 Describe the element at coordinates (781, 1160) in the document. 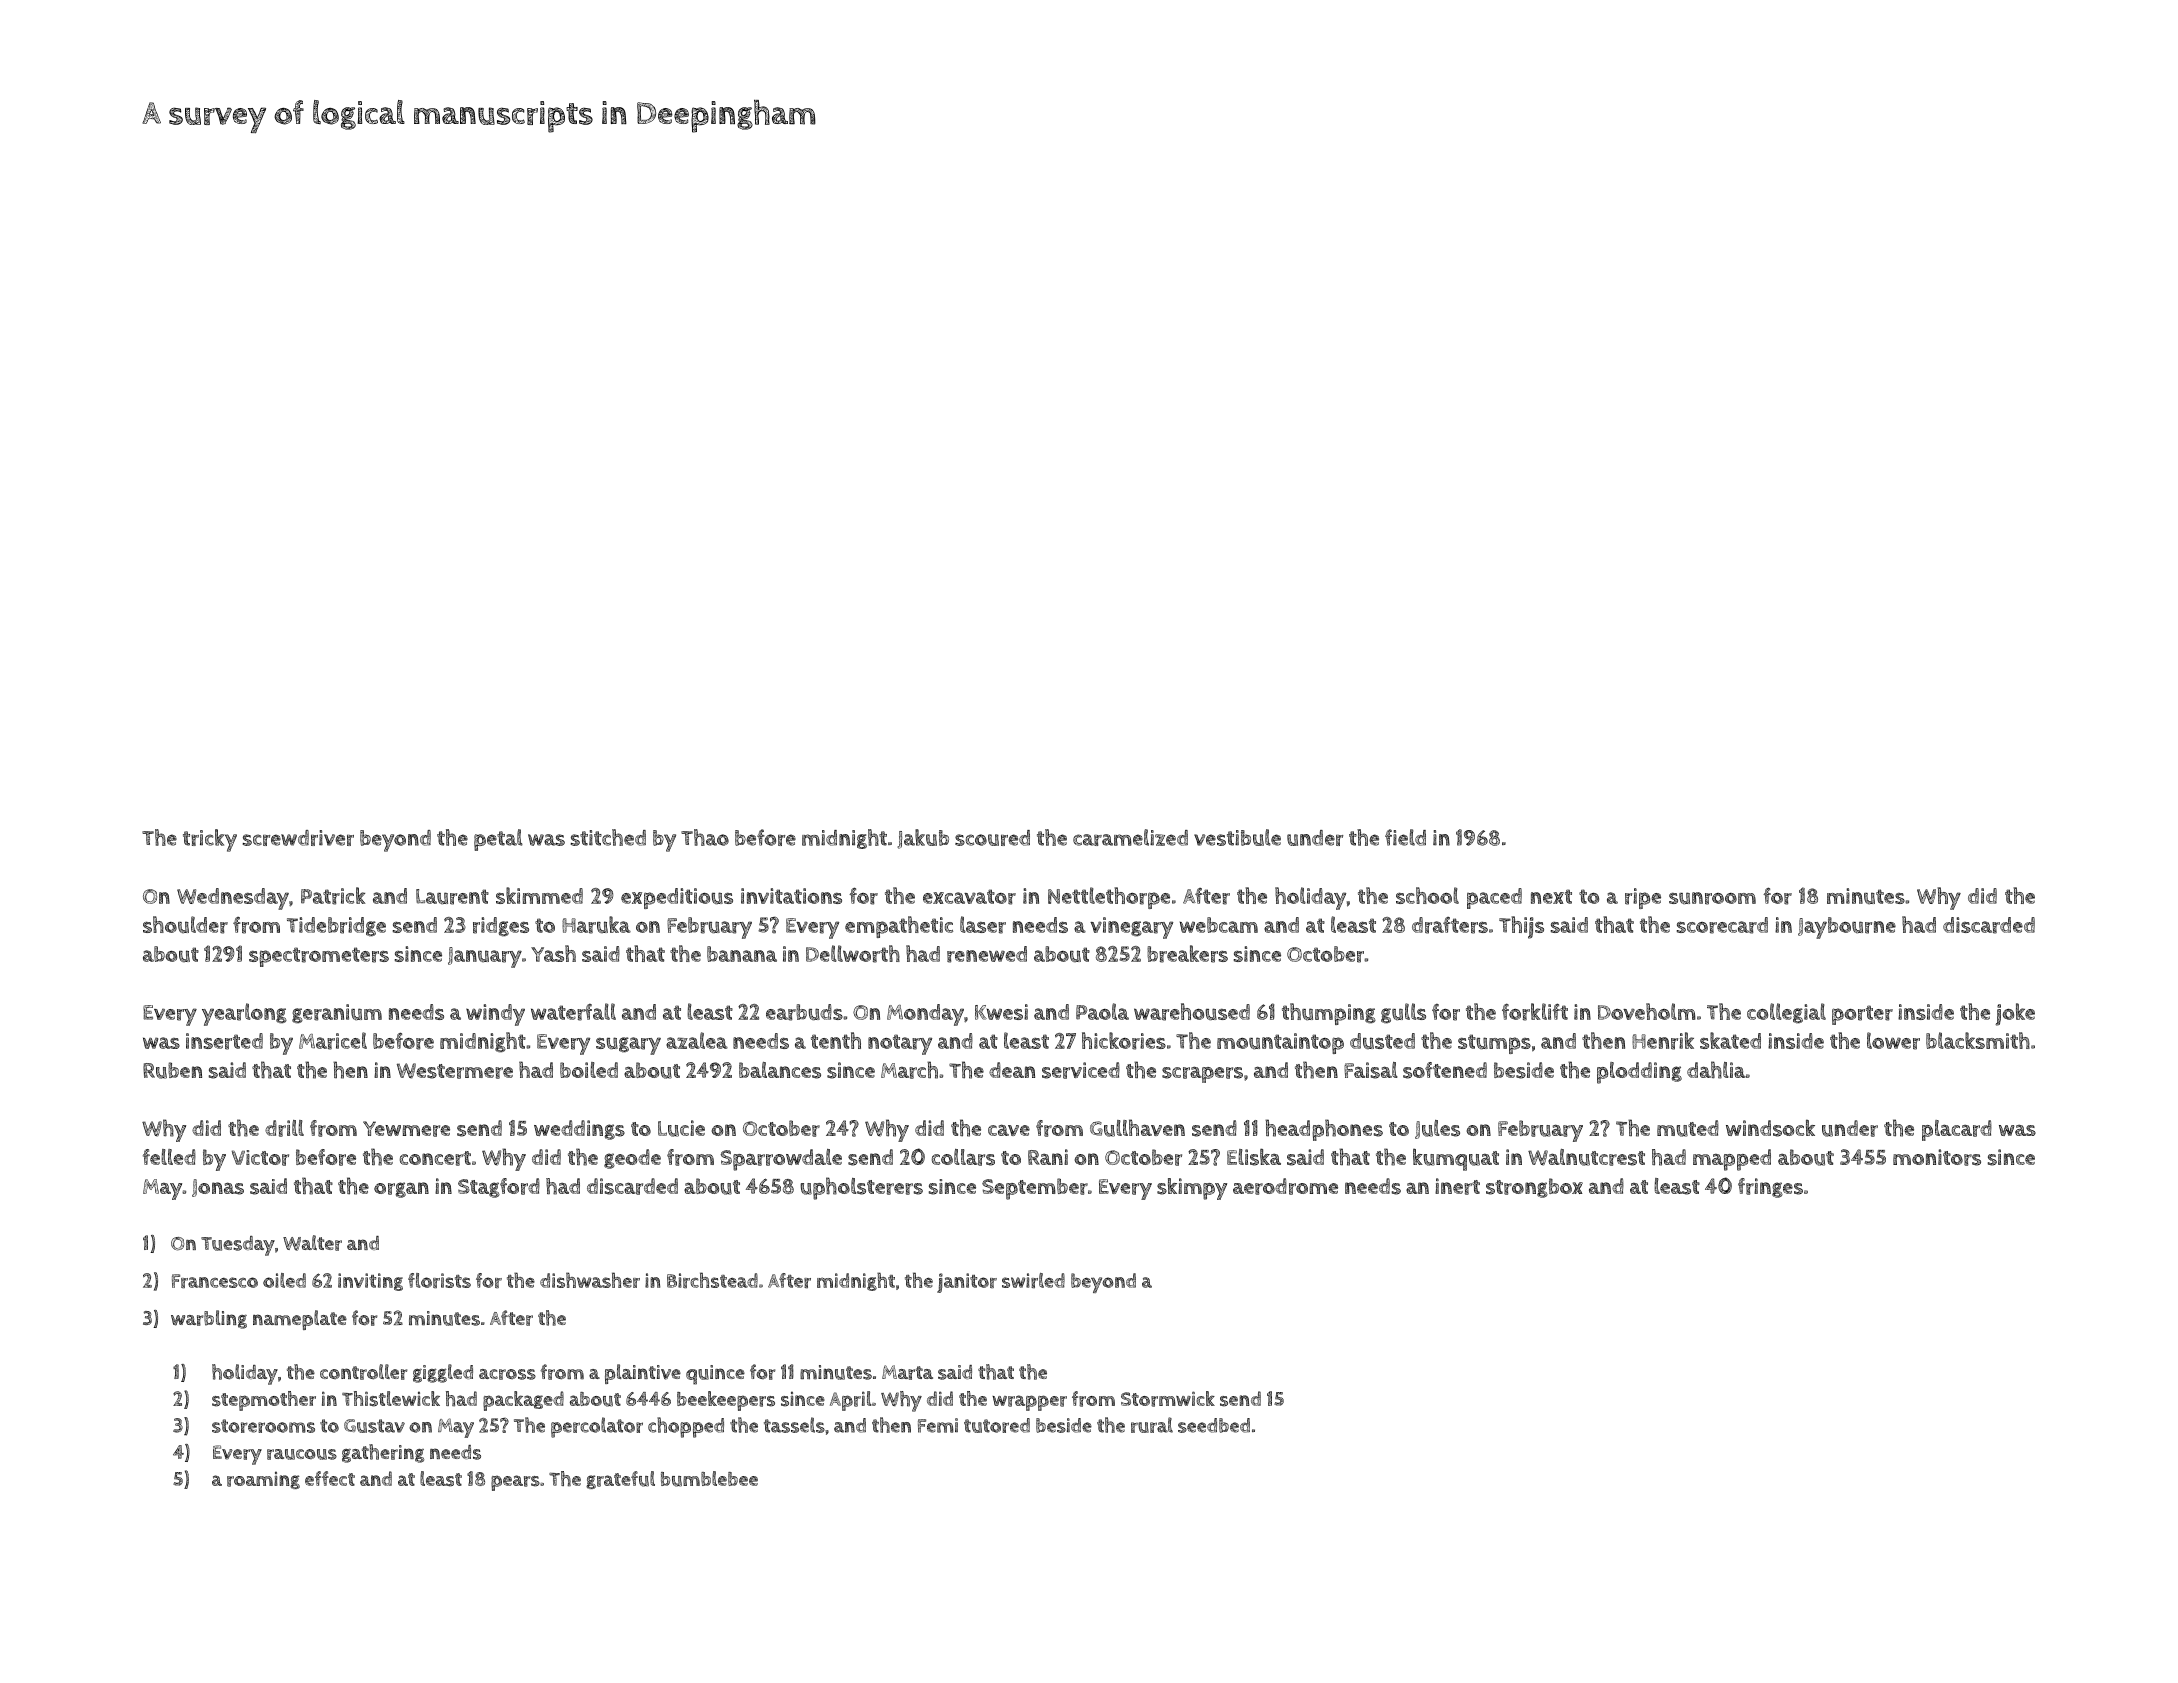

I see `Sparrowdale` at that location.
